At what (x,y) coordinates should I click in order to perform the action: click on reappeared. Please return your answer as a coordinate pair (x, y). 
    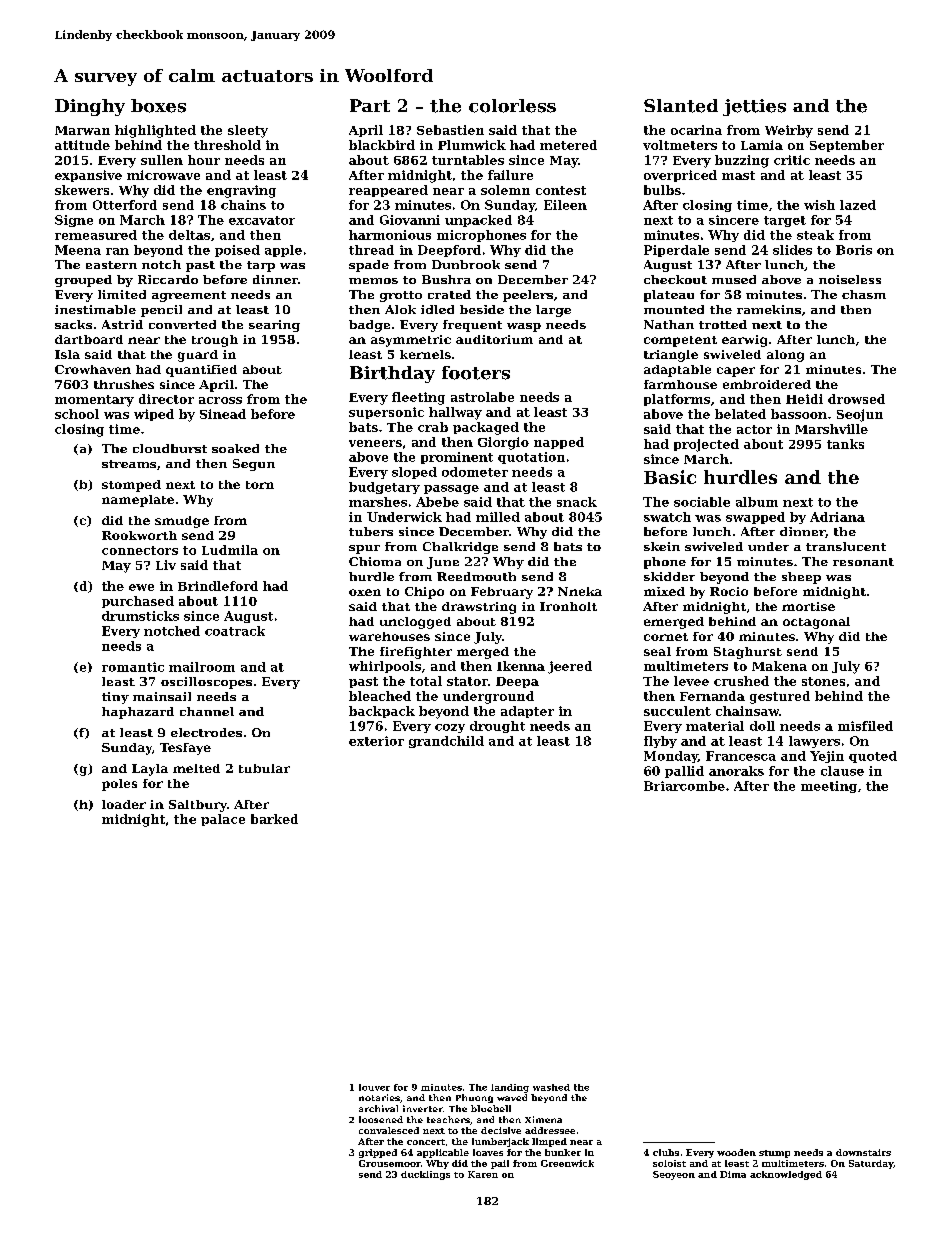
    Looking at the image, I should click on (388, 191).
